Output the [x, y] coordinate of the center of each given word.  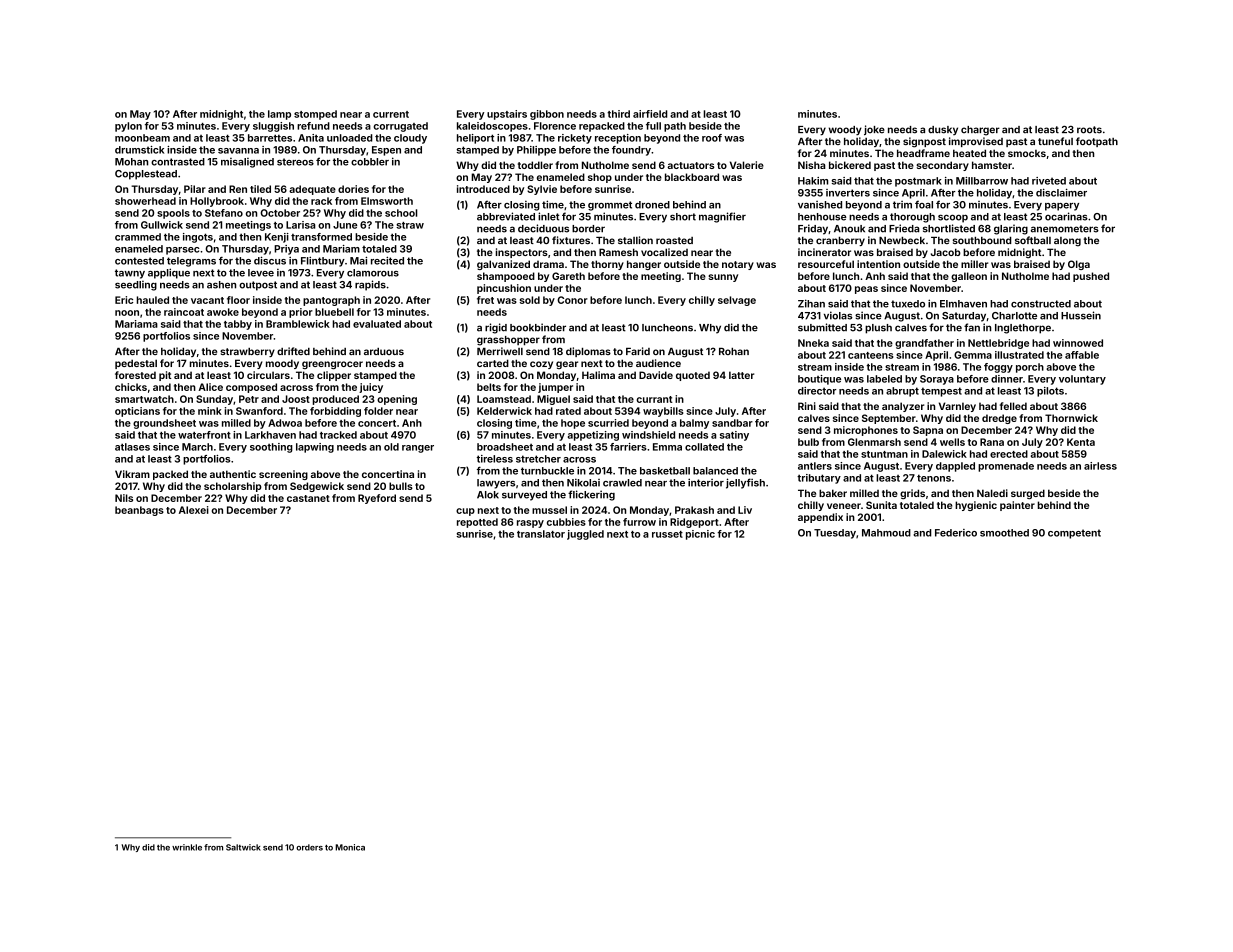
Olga [1079, 265]
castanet [308, 498]
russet [667, 534]
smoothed [1004, 533]
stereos [295, 162]
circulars [268, 375]
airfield [650, 114]
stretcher [538, 459]
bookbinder [538, 327]
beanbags [139, 511]
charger [980, 131]
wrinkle [187, 847]
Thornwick [1071, 418]
